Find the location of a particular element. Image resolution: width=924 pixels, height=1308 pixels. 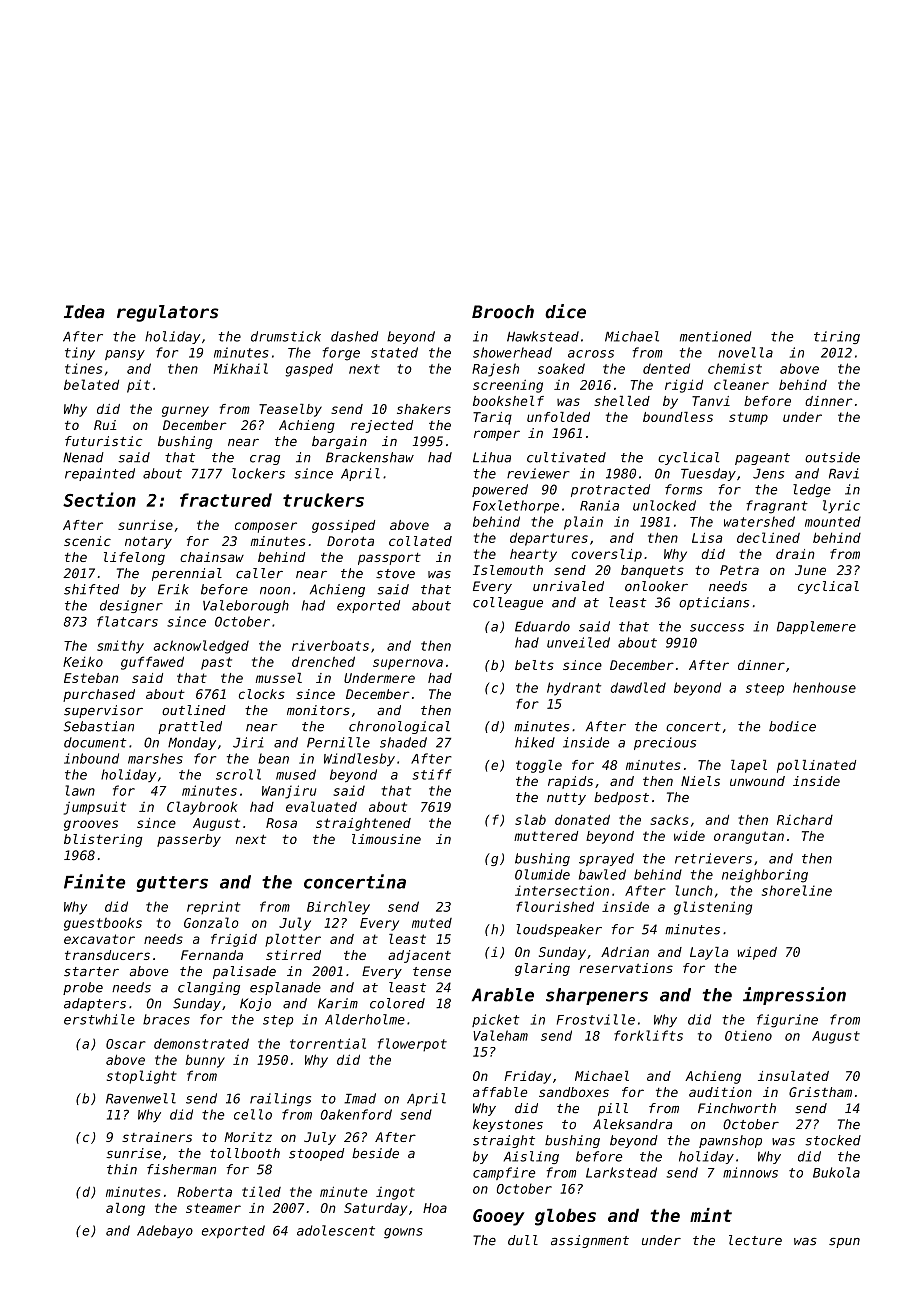

stove is located at coordinates (395, 574).
